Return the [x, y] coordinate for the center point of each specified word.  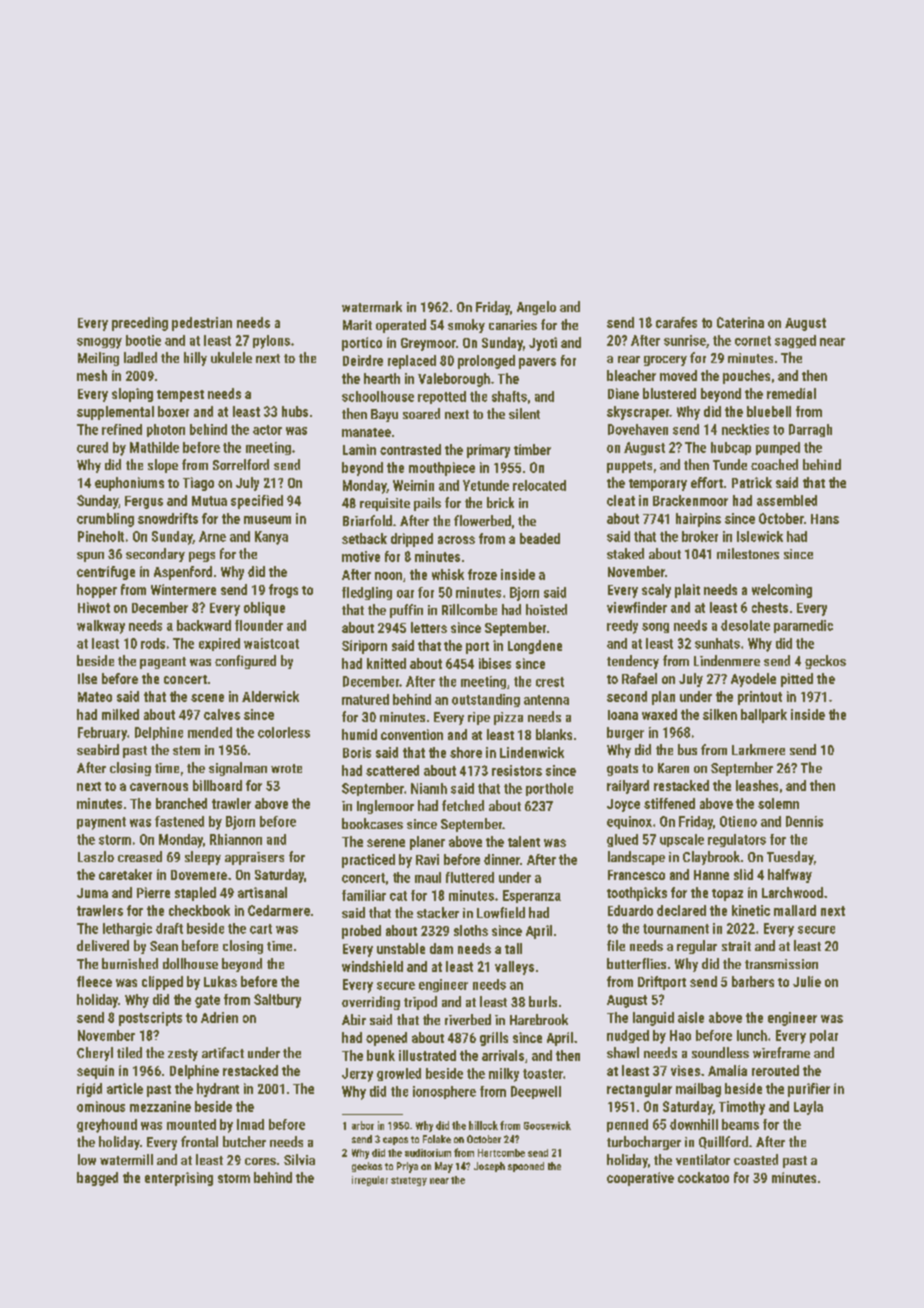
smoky [466, 326]
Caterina [740, 322]
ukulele [231, 357]
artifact [223, 1052]
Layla [808, 1108]
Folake [437, 1139]
